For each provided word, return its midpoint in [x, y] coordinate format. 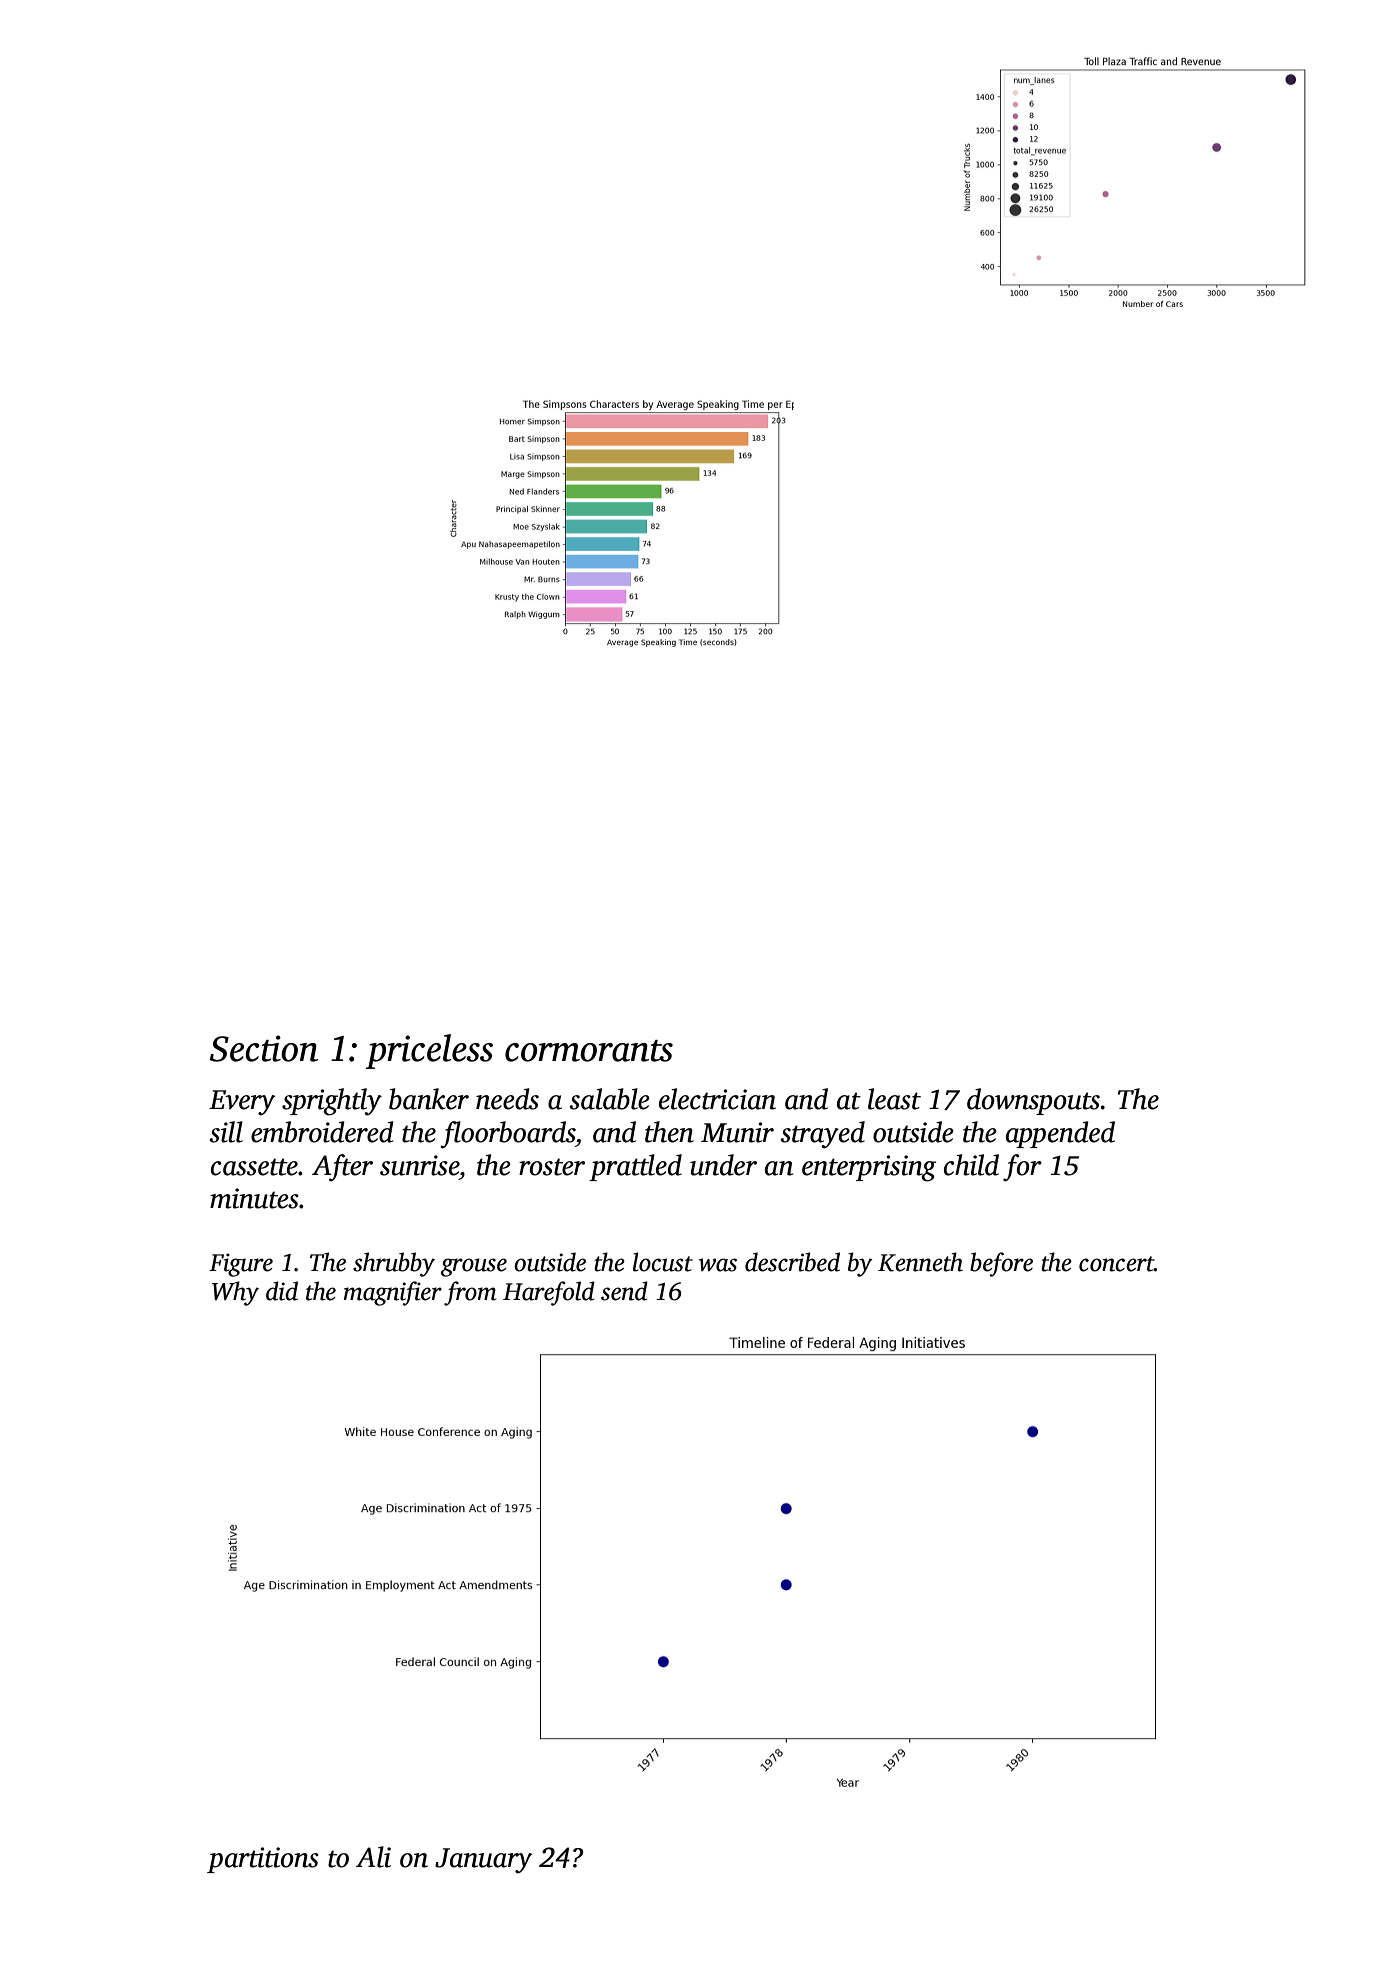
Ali [373, 1857]
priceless [429, 1051]
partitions [263, 1860]
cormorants [589, 1051]
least [894, 1099]
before [1001, 1264]
